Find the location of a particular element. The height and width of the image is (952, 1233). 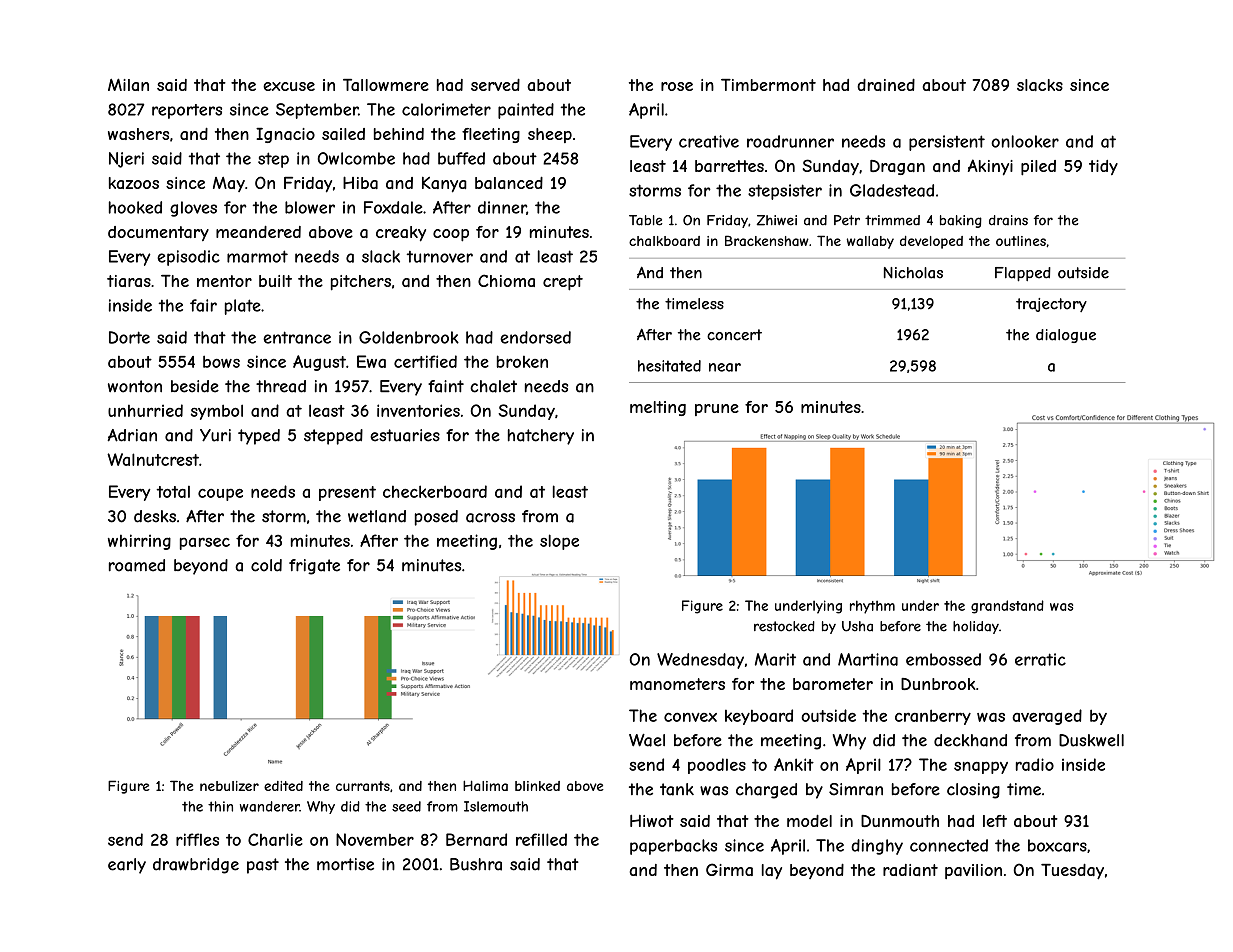

Timbermont is located at coordinates (768, 85).
